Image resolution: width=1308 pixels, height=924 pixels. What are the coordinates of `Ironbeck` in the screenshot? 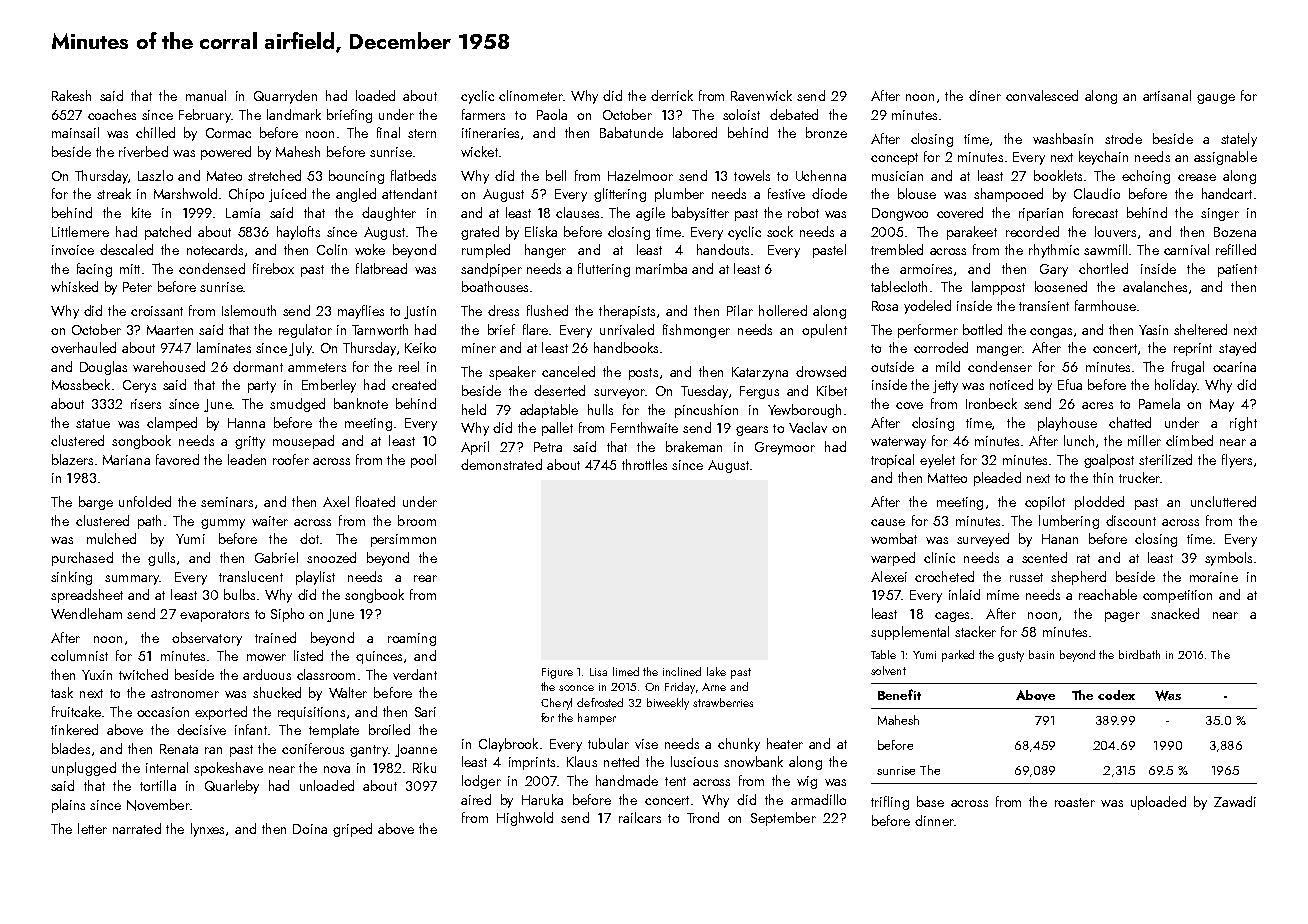 It's located at (991, 403).
